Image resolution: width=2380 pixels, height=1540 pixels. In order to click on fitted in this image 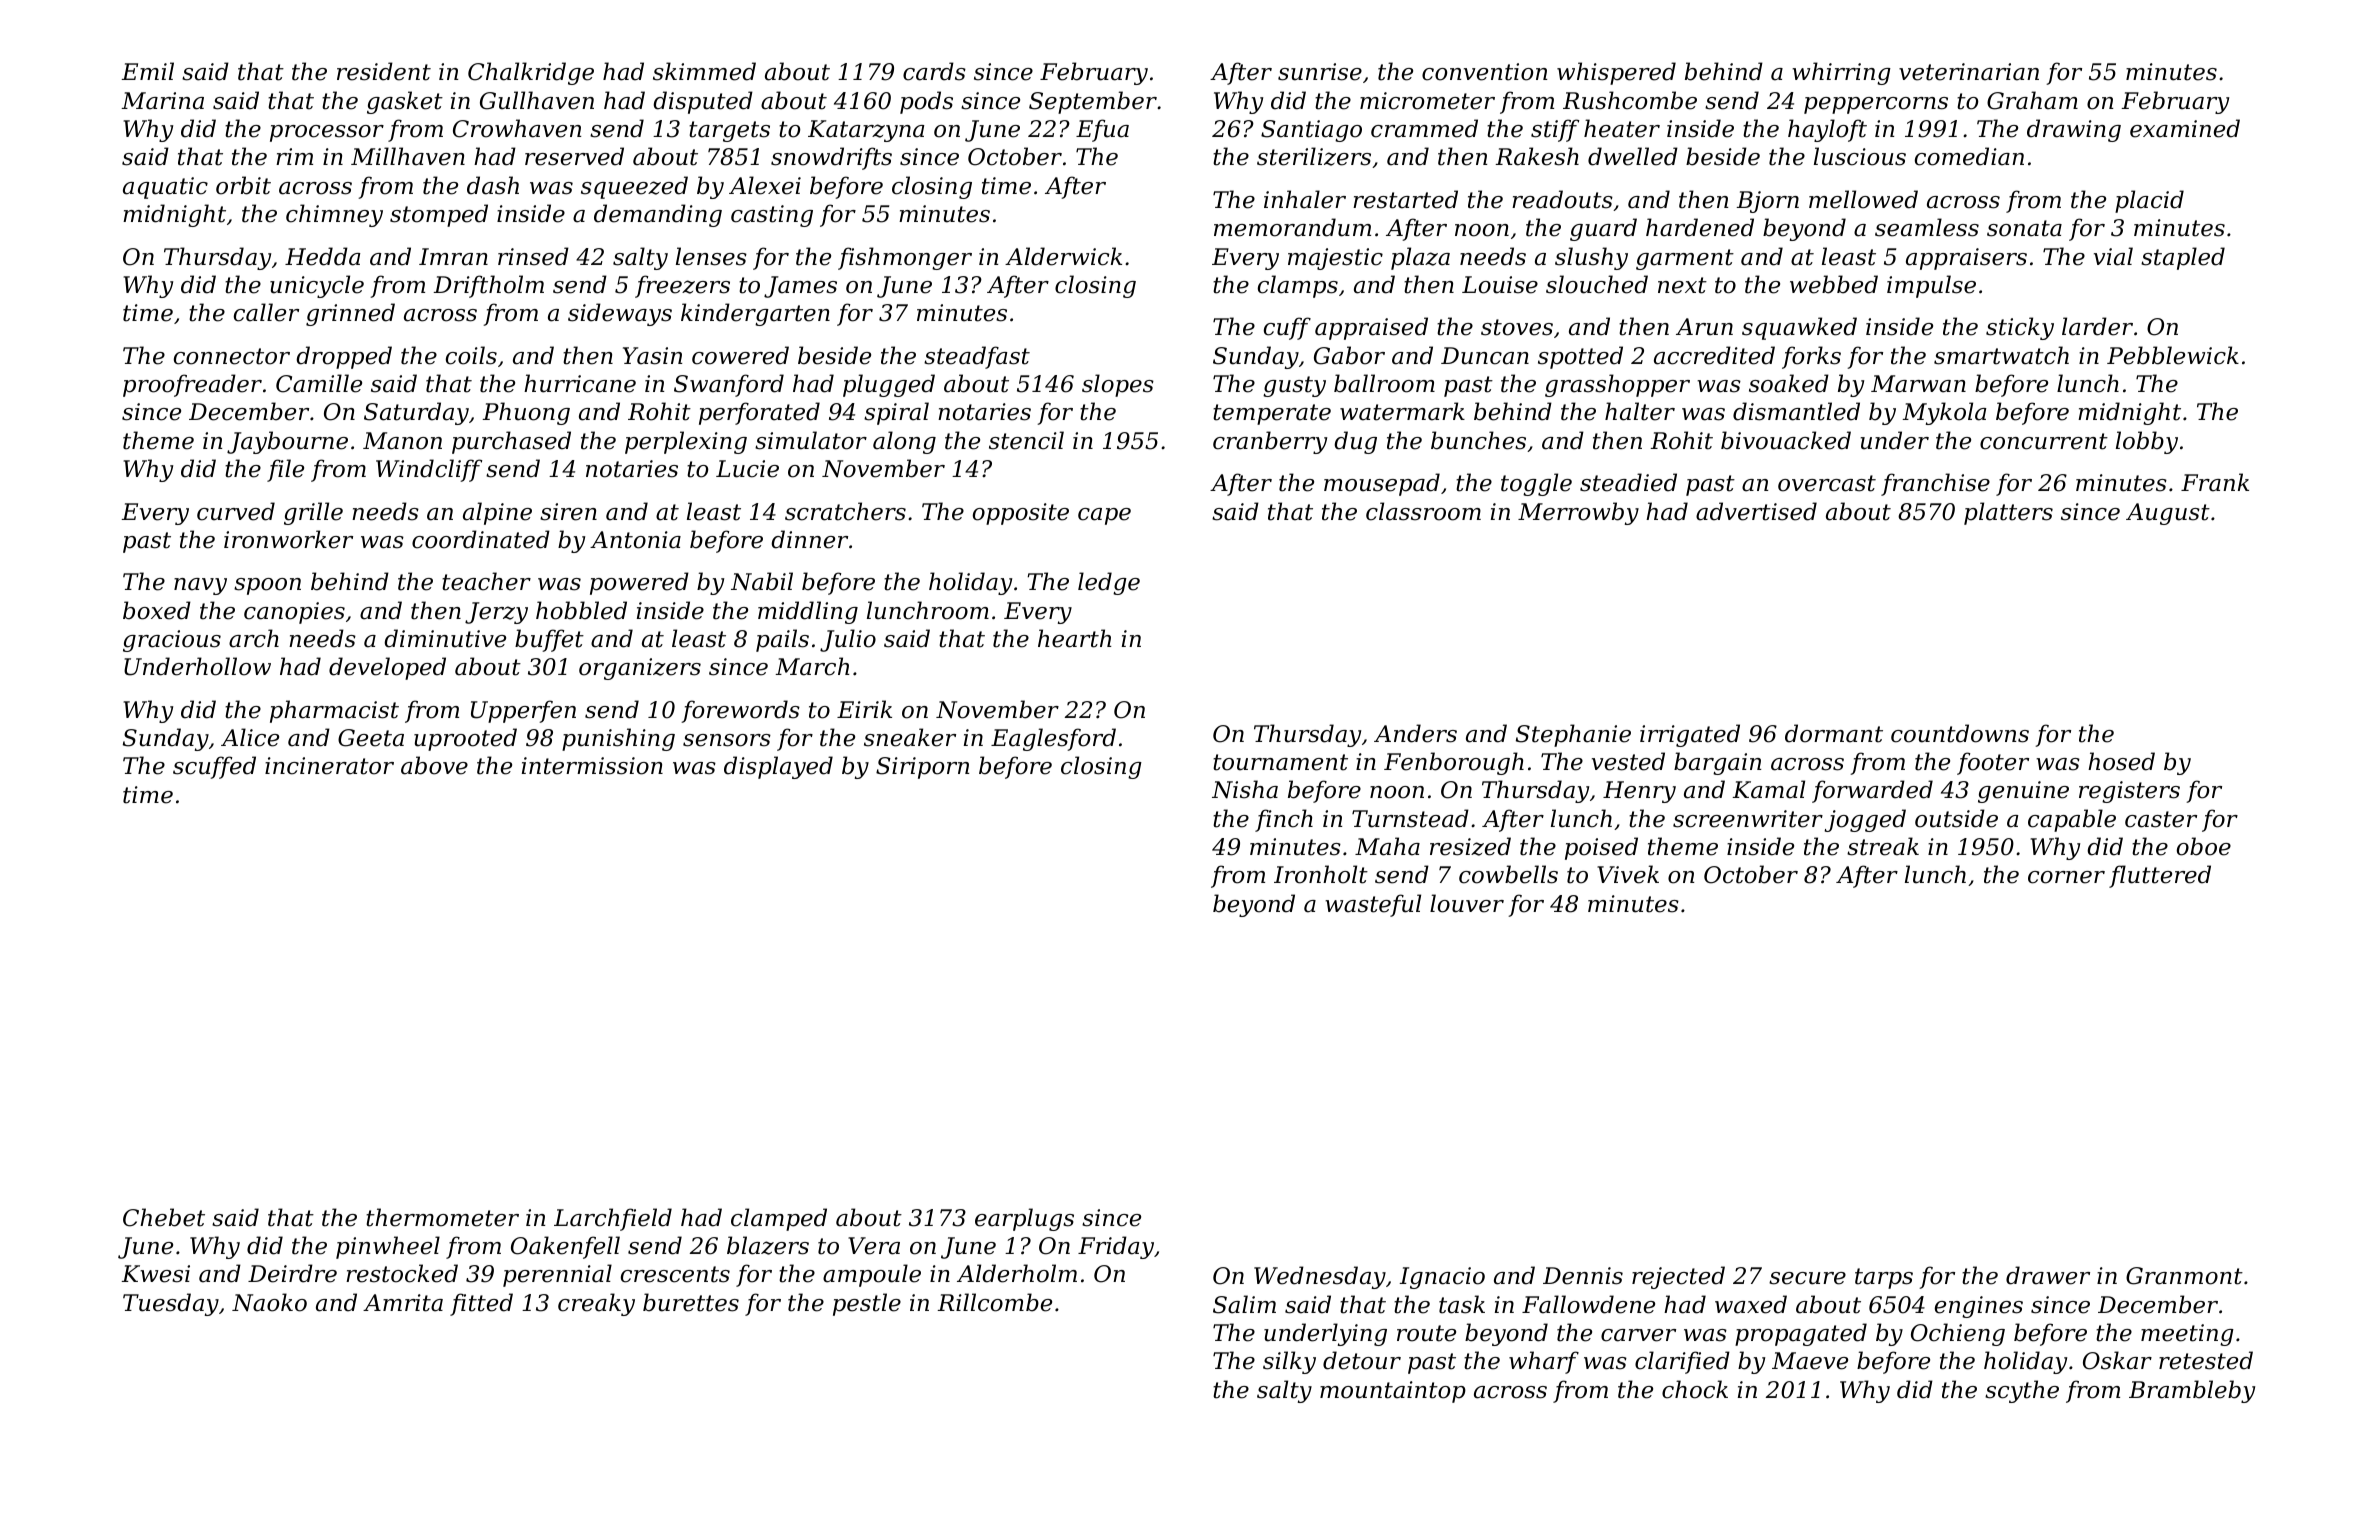, I will do `click(481, 1304)`.
